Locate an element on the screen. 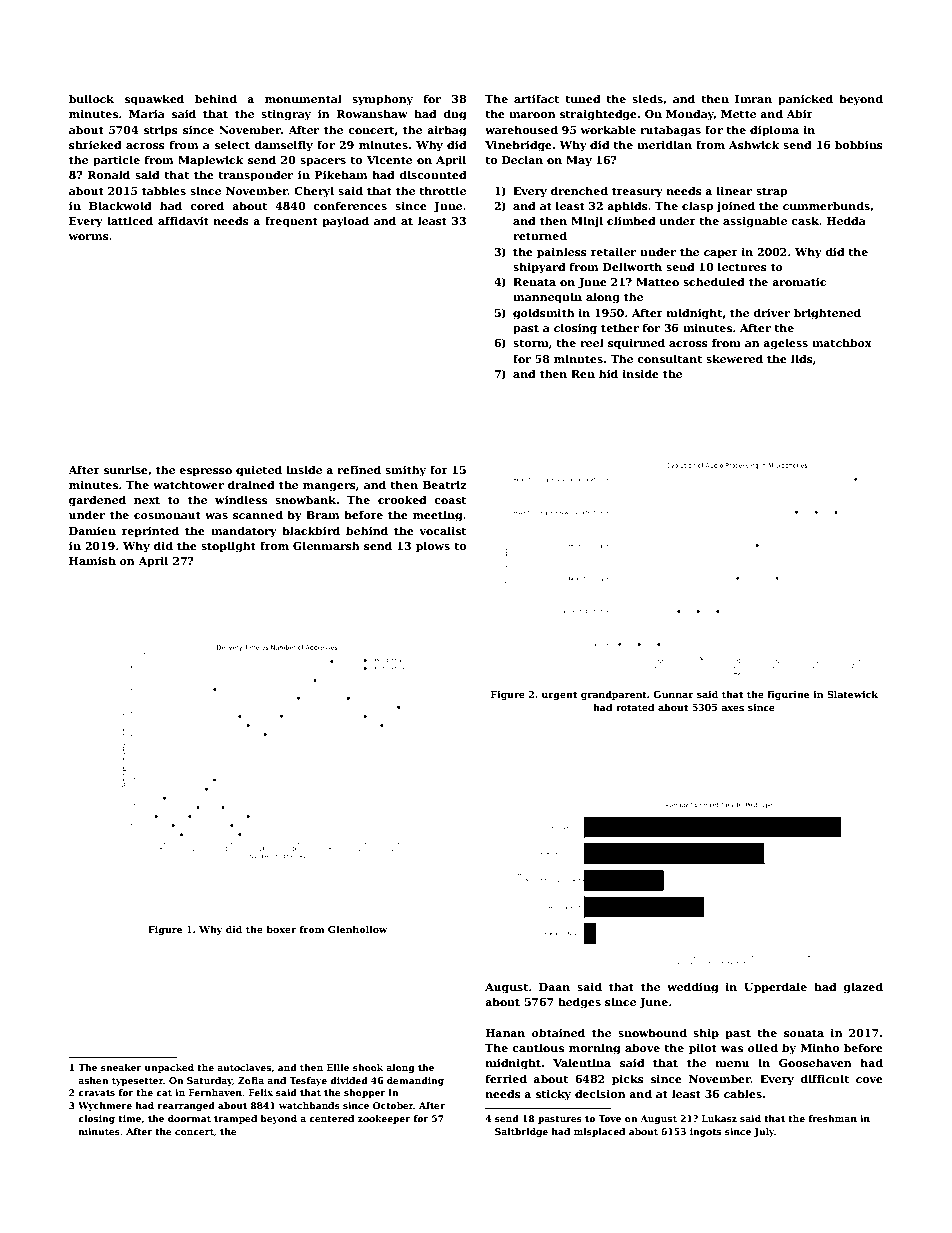  misplaced is located at coordinates (599, 1132).
